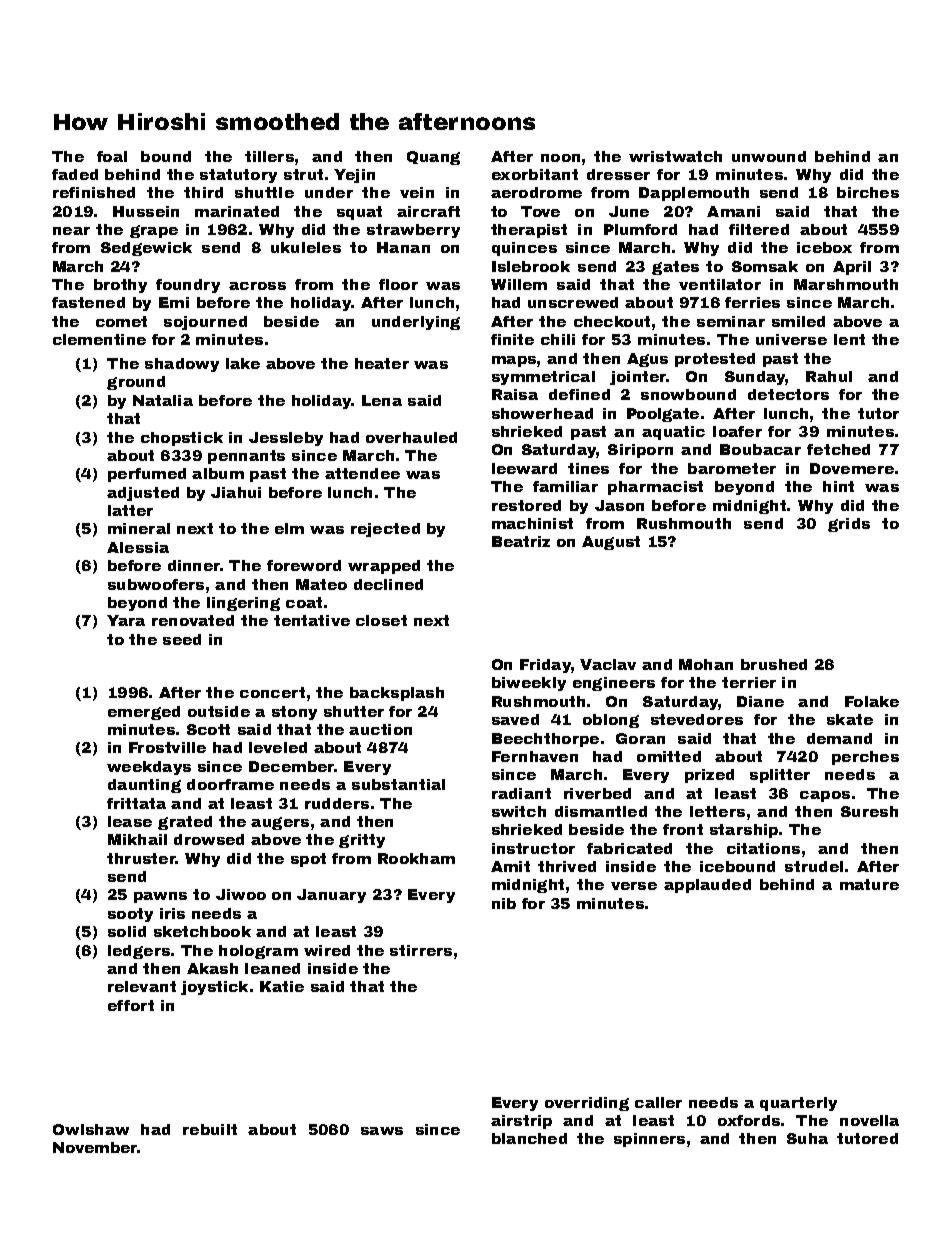 This screenshot has width=952, height=1233. I want to click on perfumed, so click(147, 475).
